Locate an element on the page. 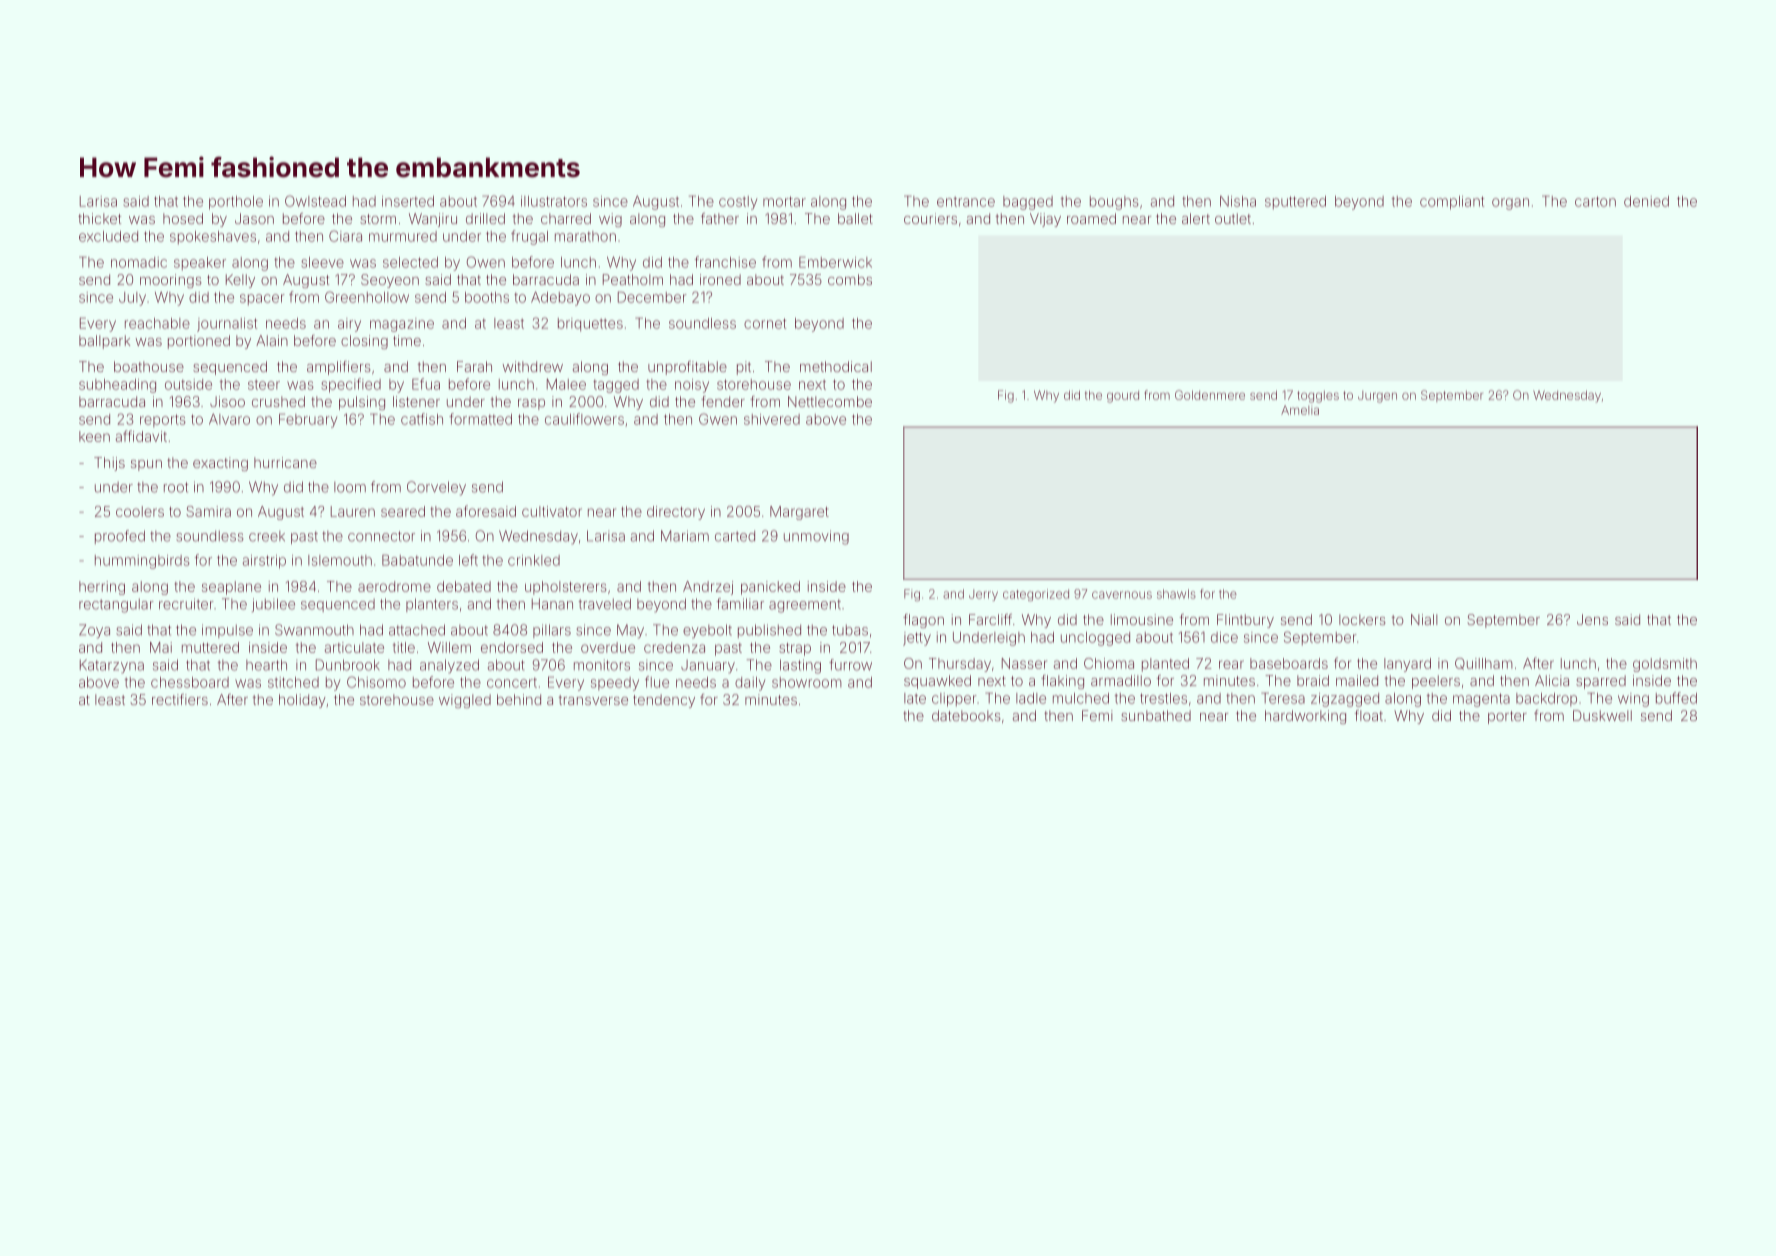 Image resolution: width=1776 pixels, height=1256 pixels. fender is located at coordinates (723, 401).
